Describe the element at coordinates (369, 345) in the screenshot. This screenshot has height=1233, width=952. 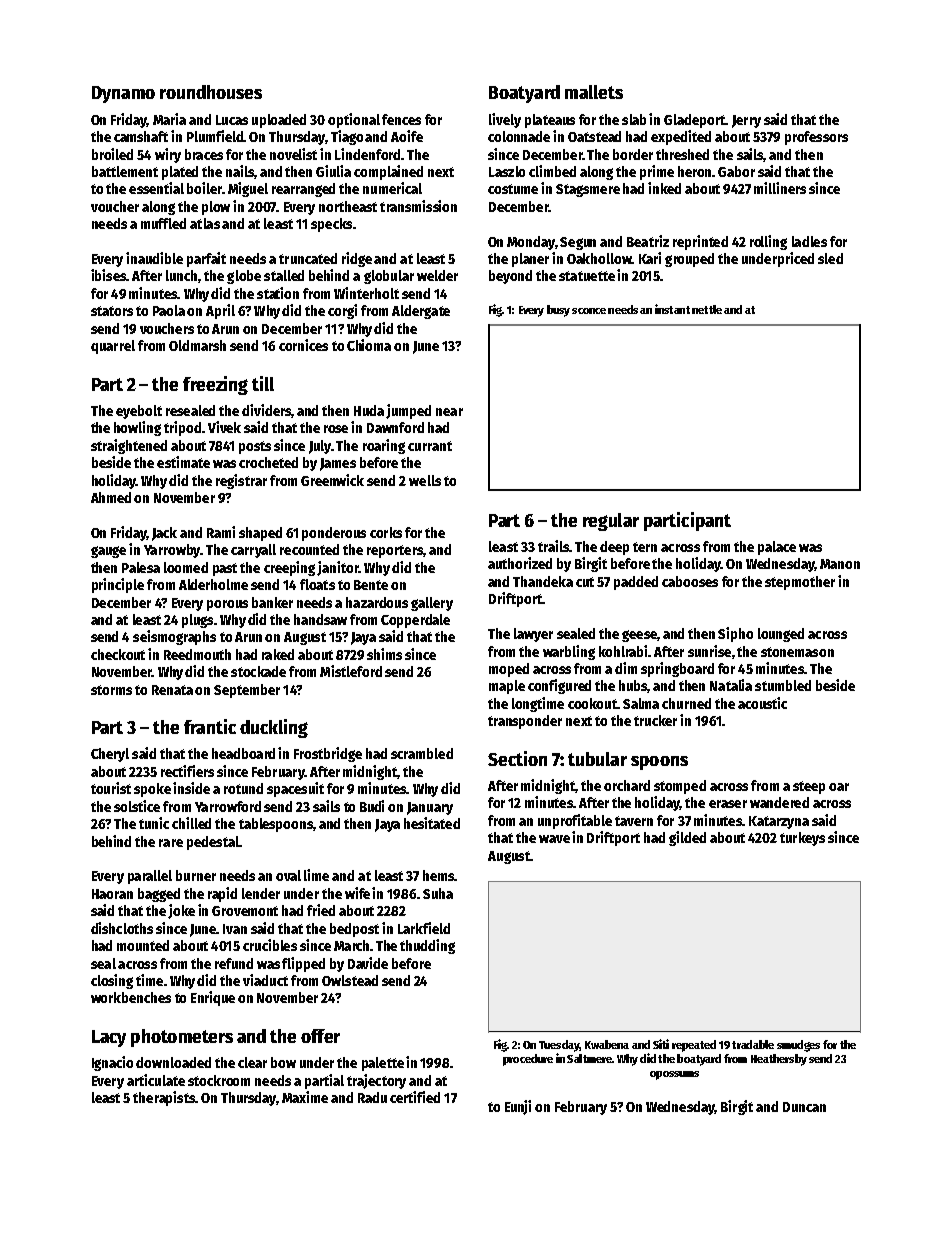
I see `Chioma` at that location.
